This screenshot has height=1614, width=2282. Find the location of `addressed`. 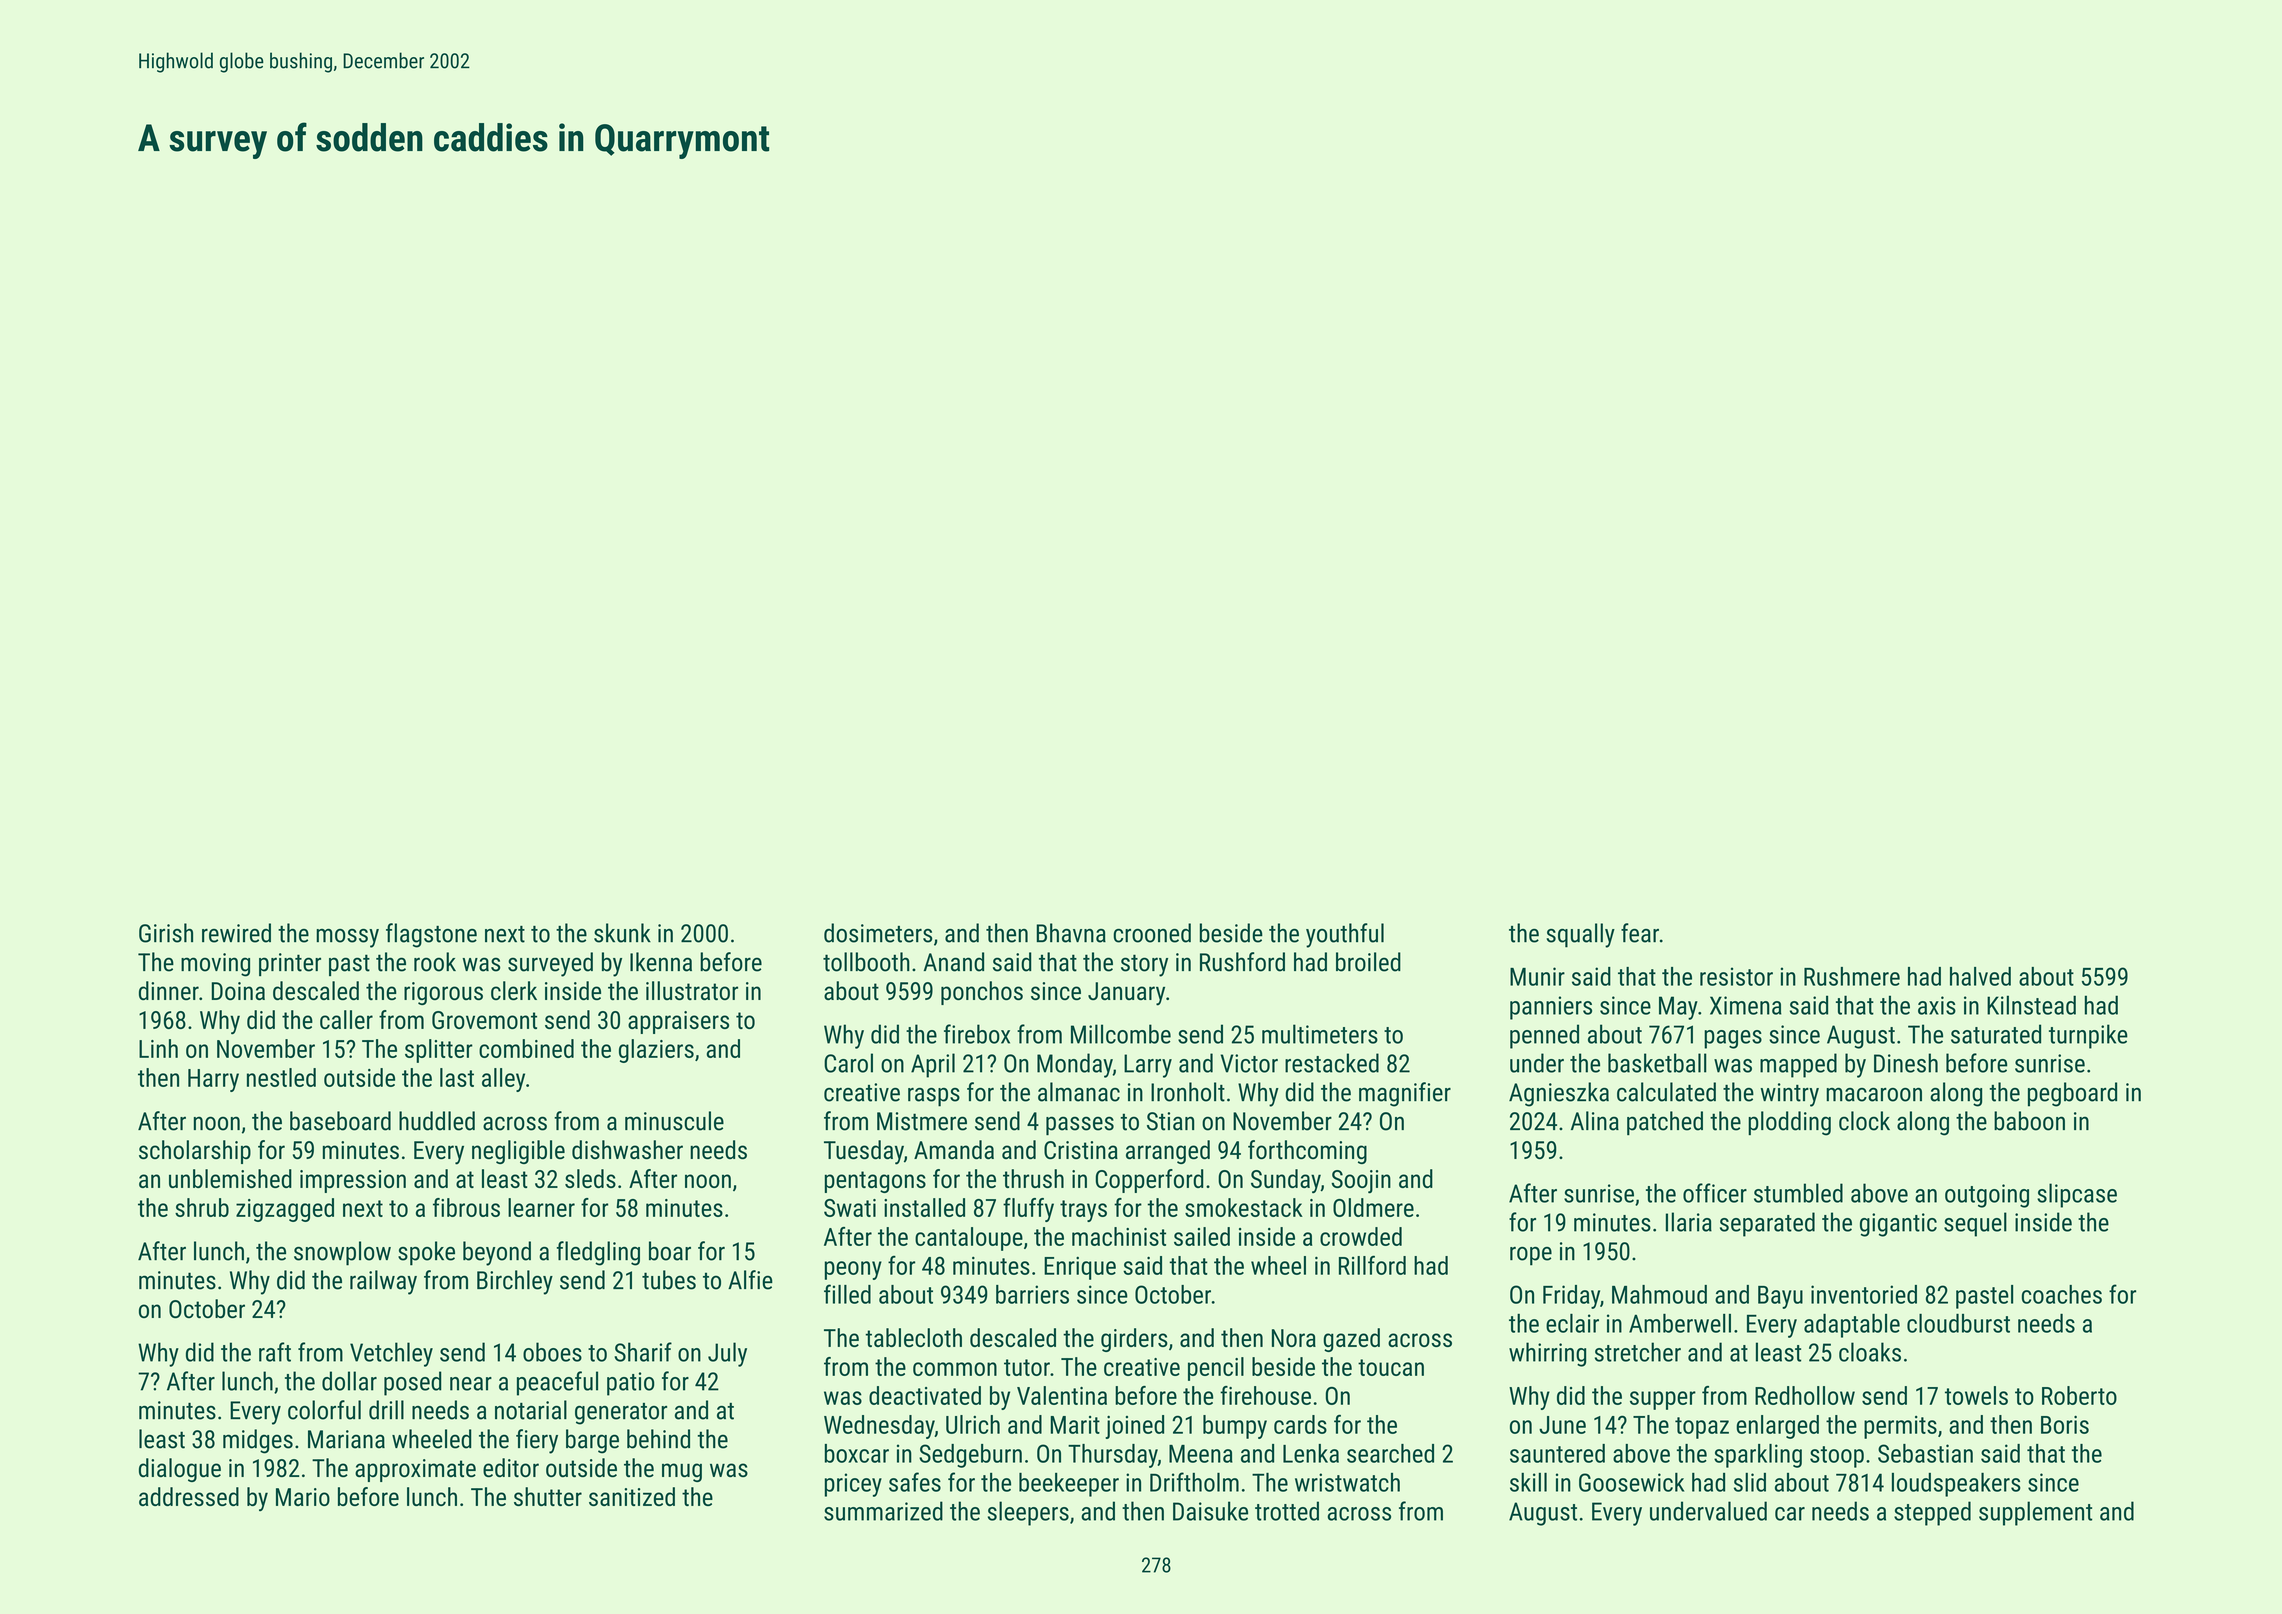

addressed is located at coordinates (189, 1496).
